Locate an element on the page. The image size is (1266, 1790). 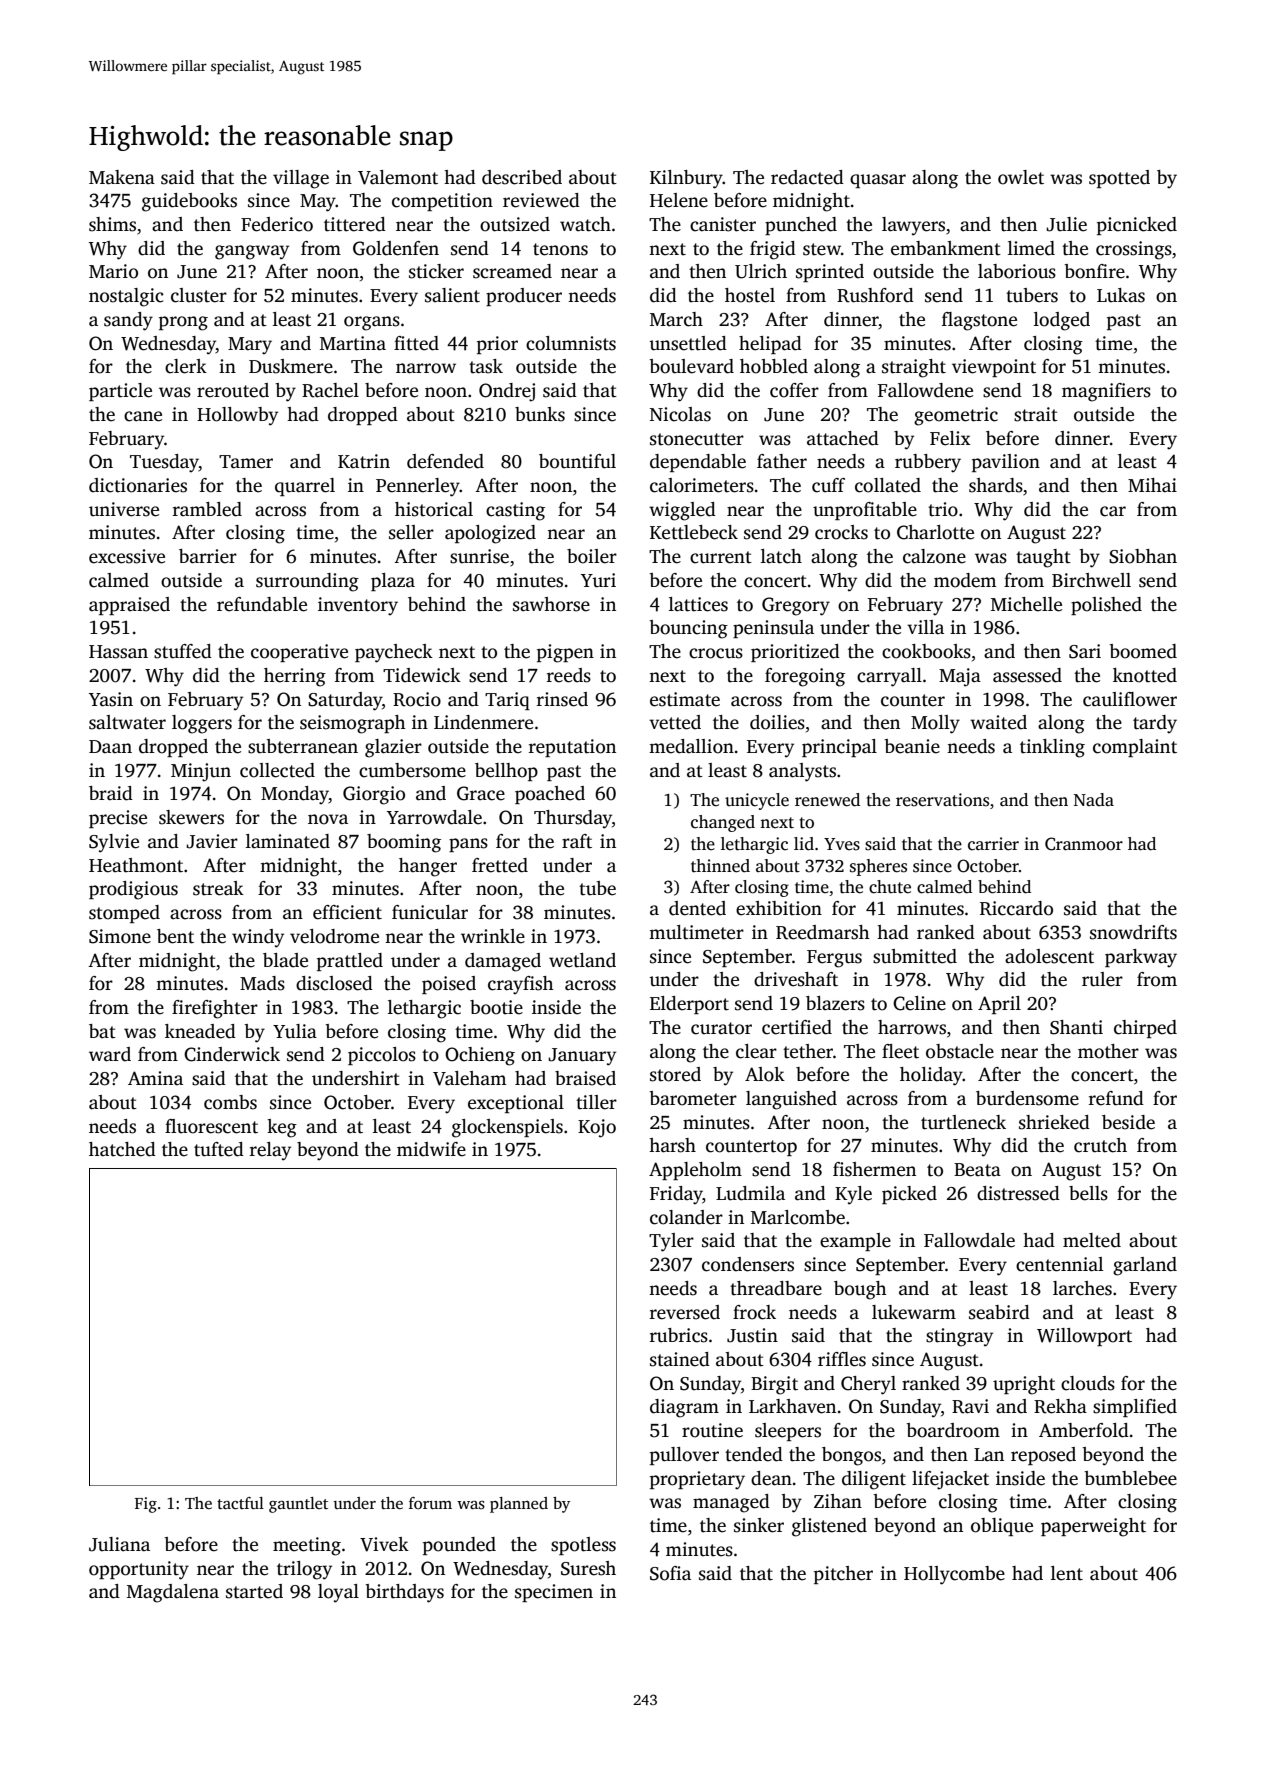
Hollycombe is located at coordinates (954, 1575).
